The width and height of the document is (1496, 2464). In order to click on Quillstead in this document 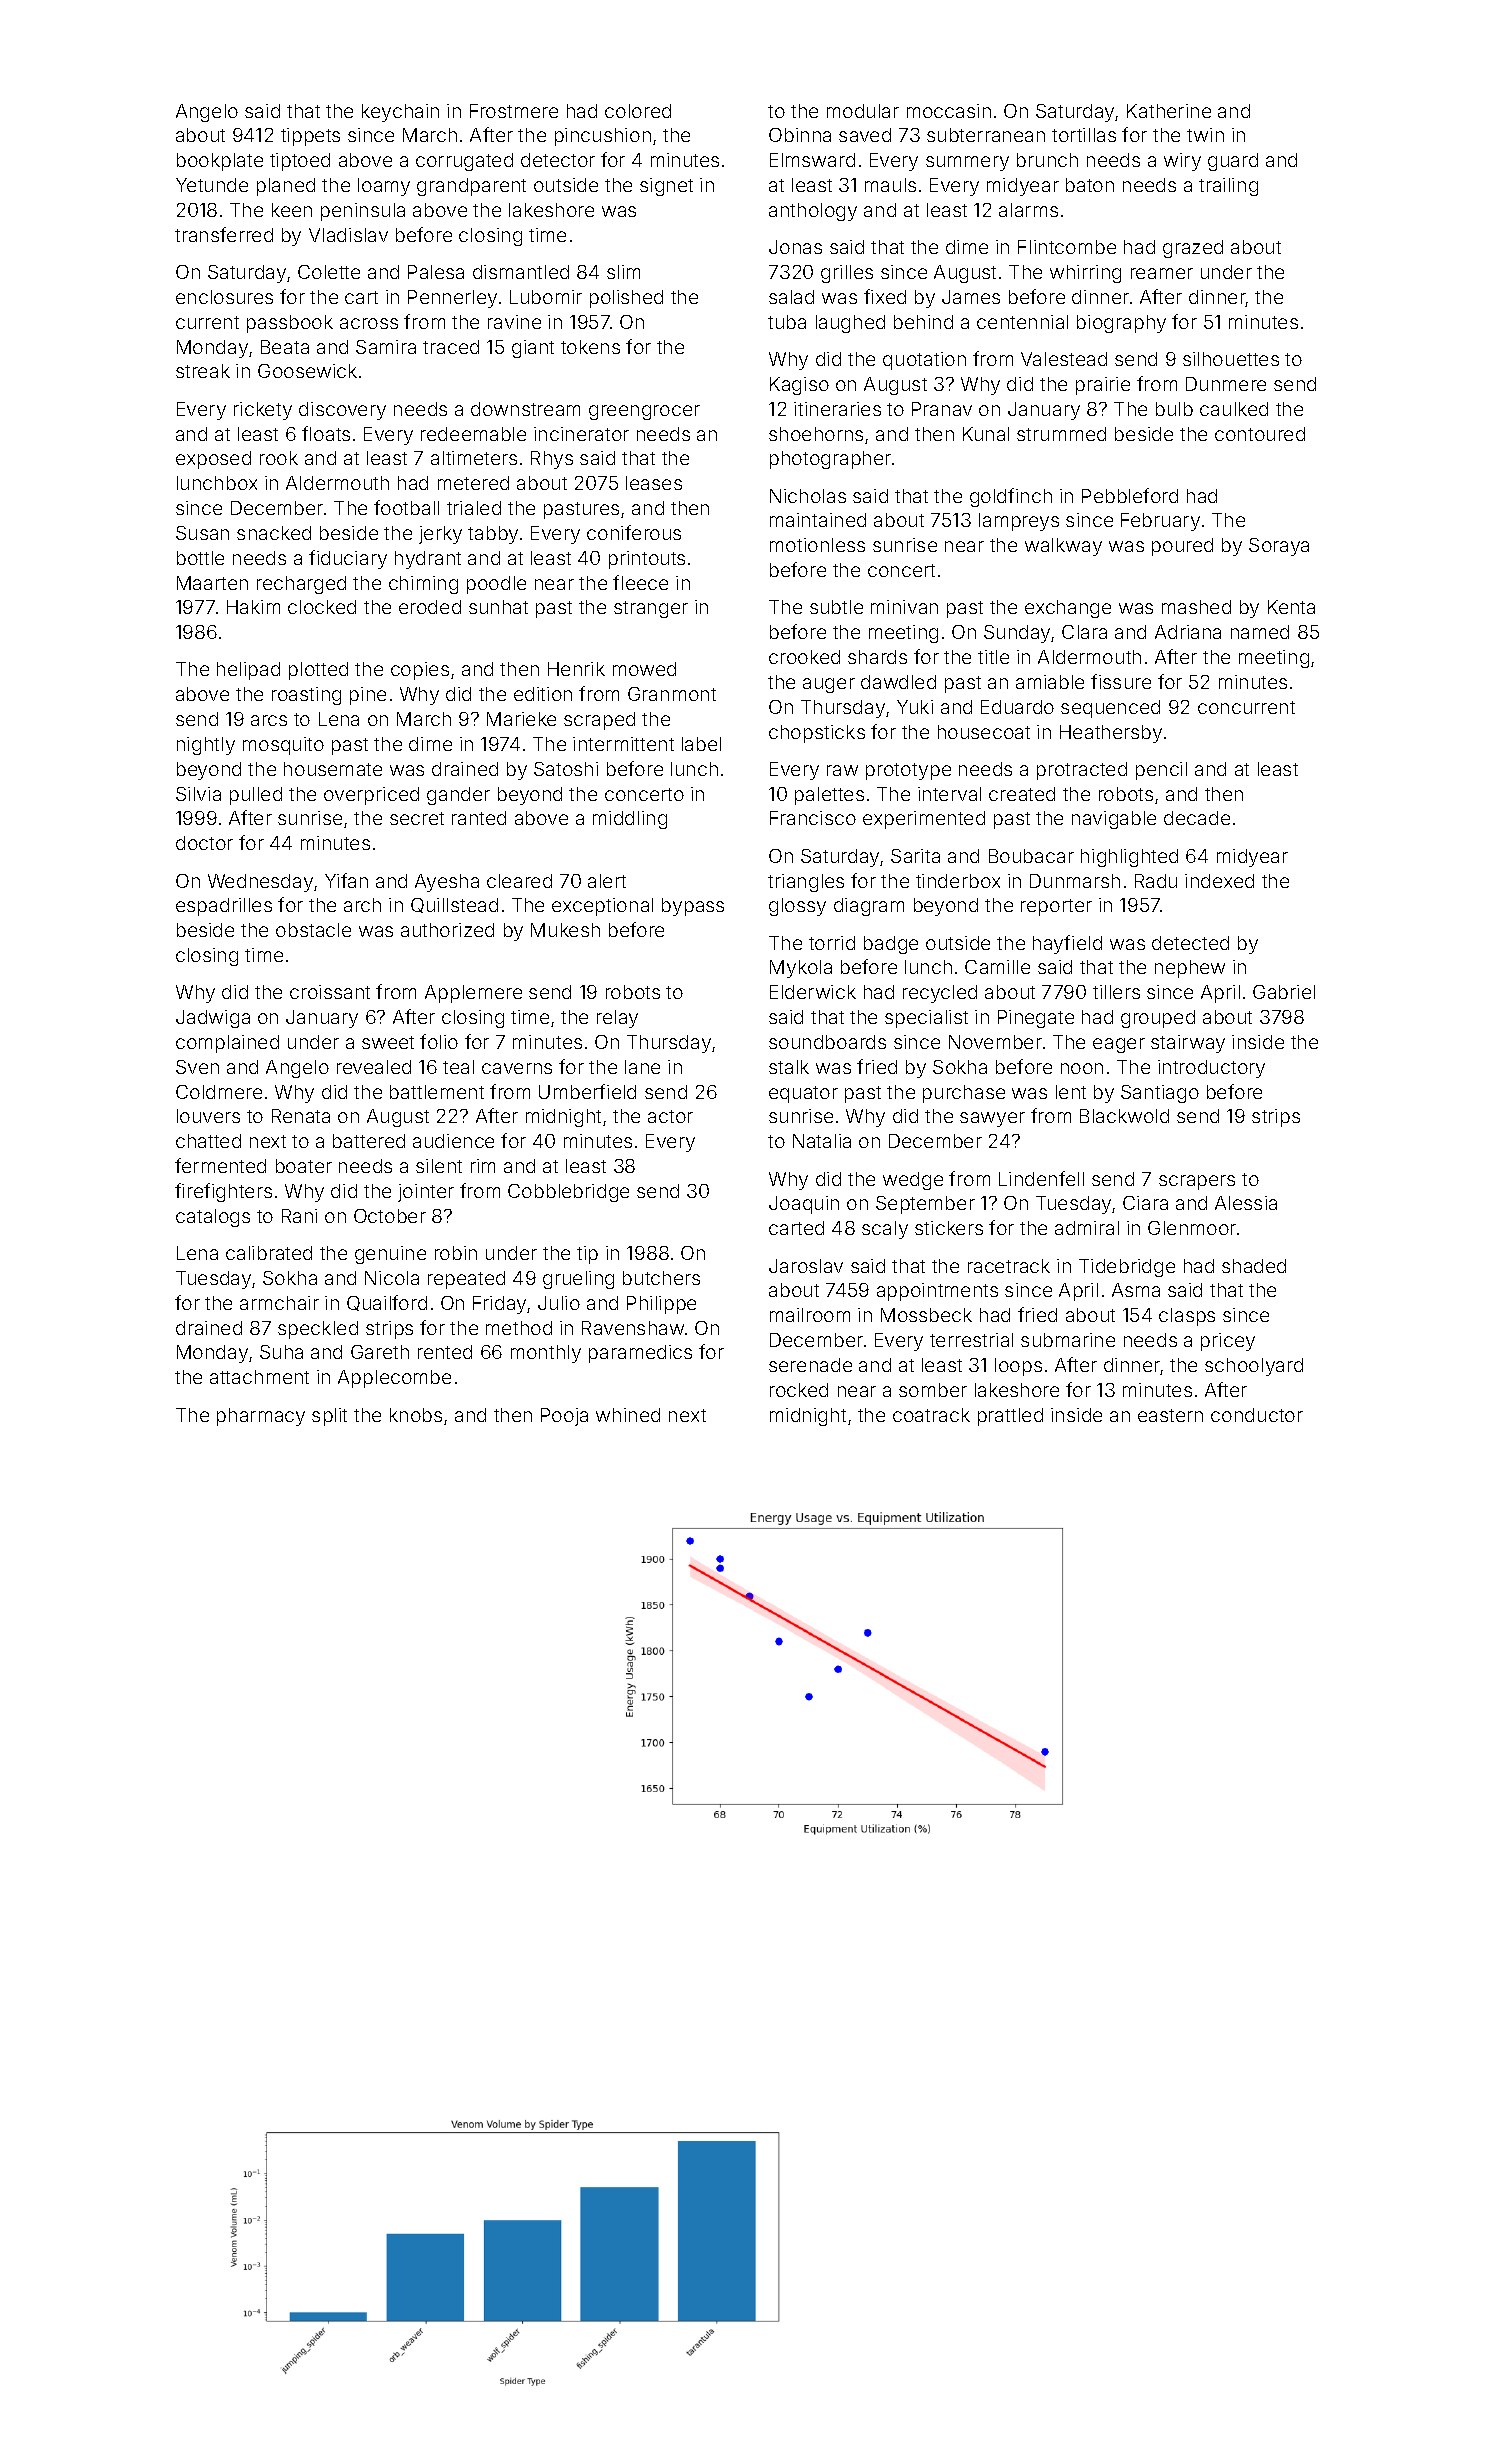, I will do `click(454, 905)`.
